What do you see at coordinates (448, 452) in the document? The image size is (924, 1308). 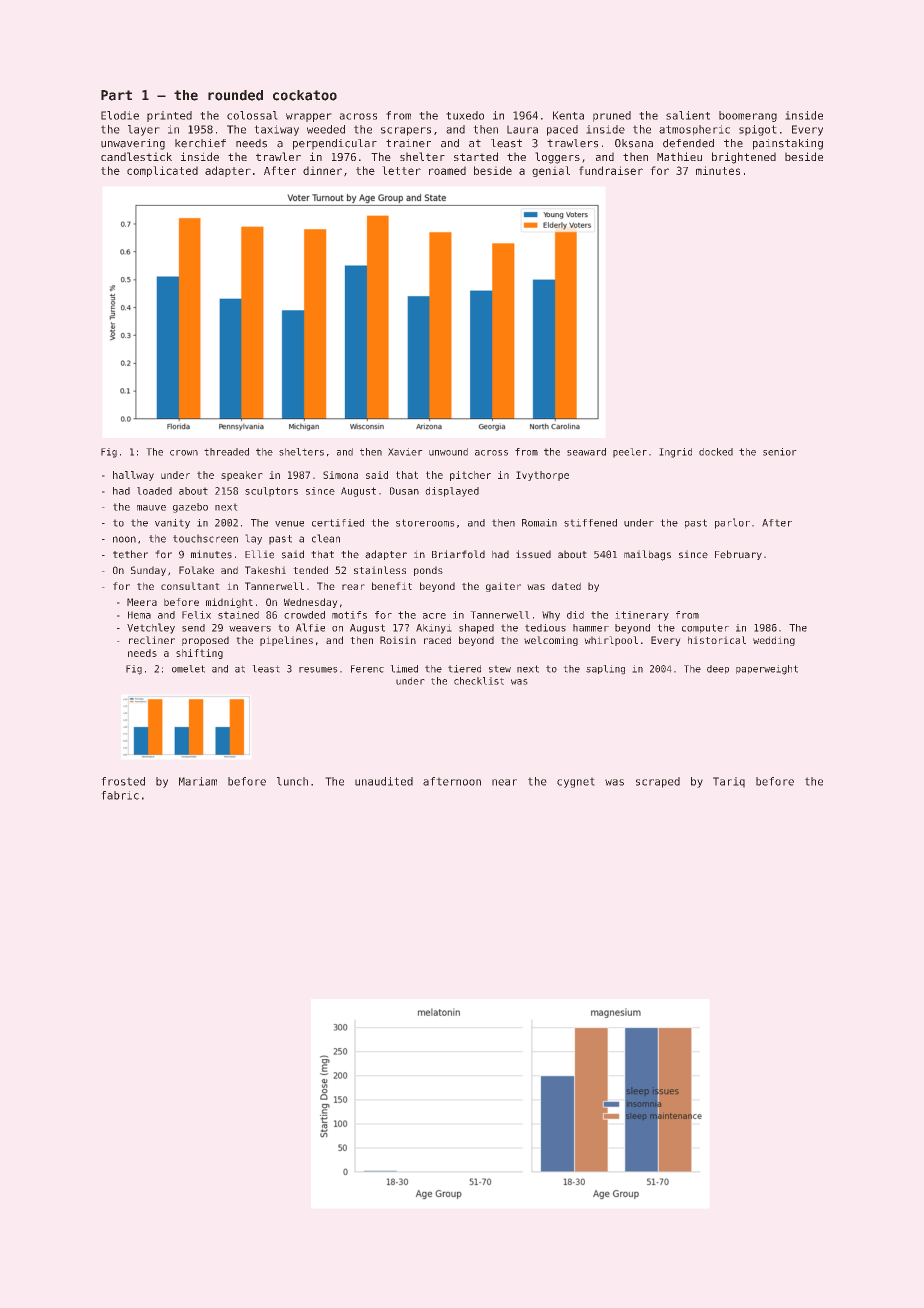 I see `unwound` at bounding box center [448, 452].
